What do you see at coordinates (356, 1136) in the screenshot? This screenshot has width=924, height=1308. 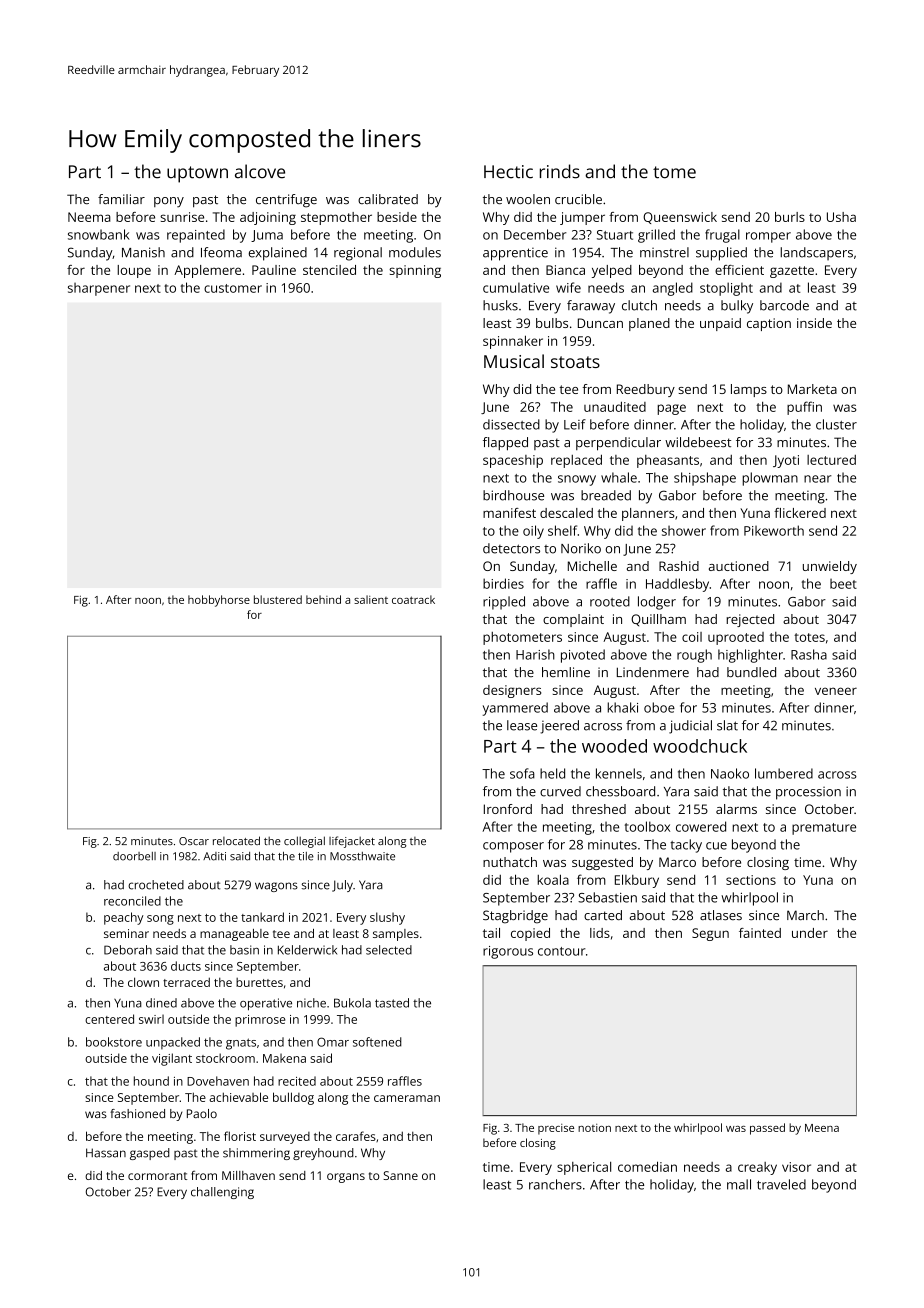 I see `carafes` at bounding box center [356, 1136].
